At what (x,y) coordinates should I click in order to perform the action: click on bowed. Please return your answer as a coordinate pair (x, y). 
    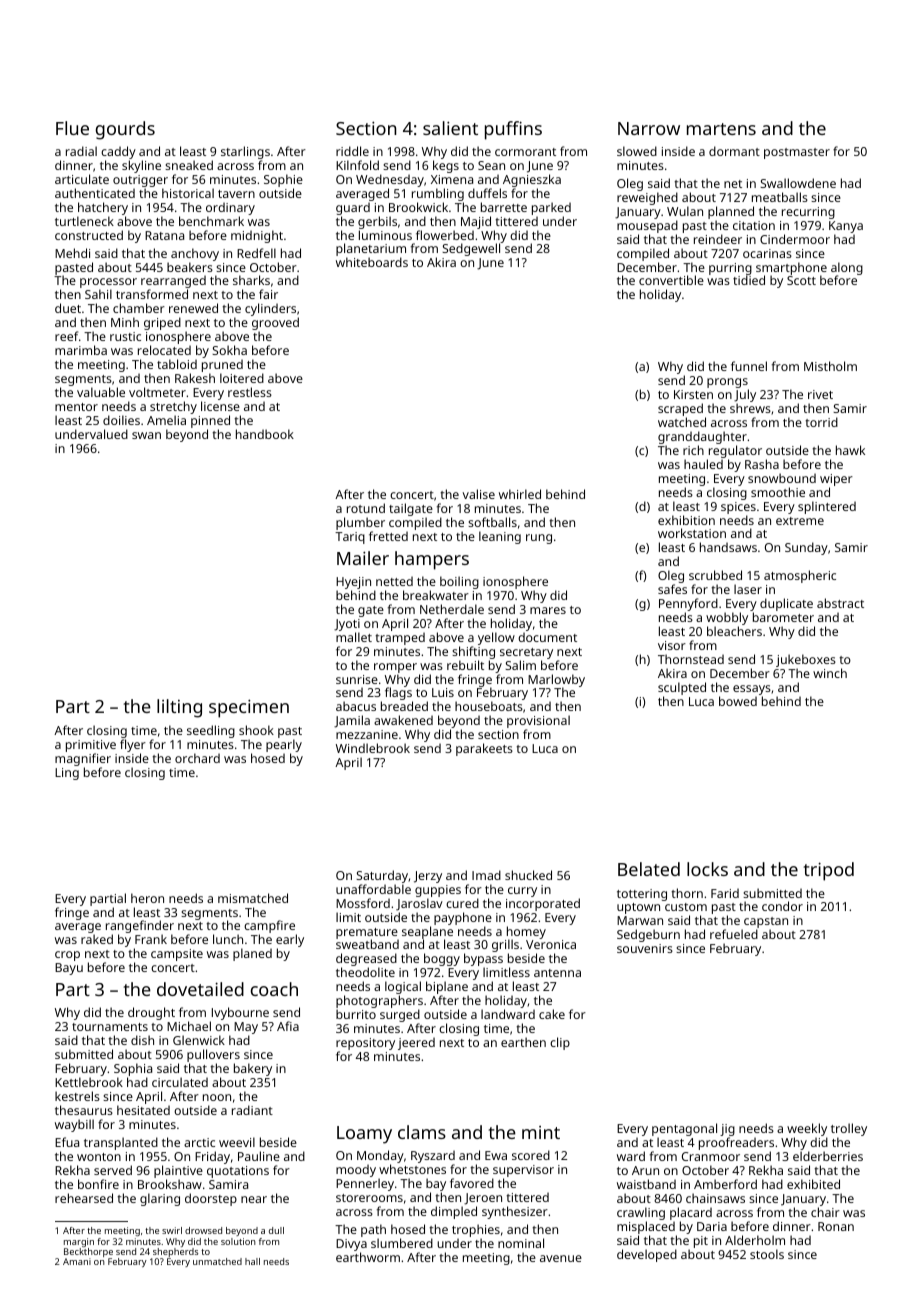
    Looking at the image, I should click on (738, 701).
